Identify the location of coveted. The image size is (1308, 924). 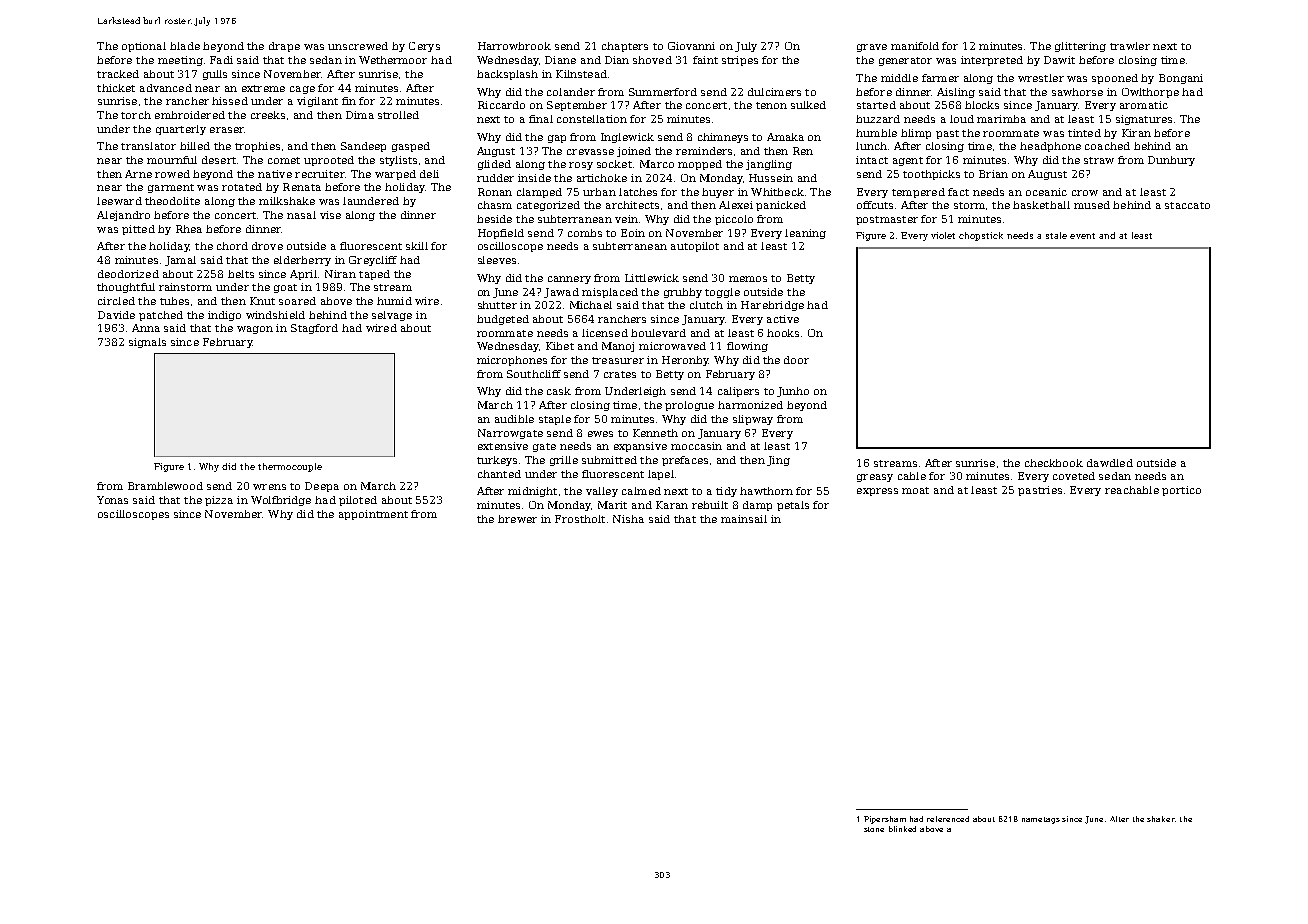
(1074, 476).
